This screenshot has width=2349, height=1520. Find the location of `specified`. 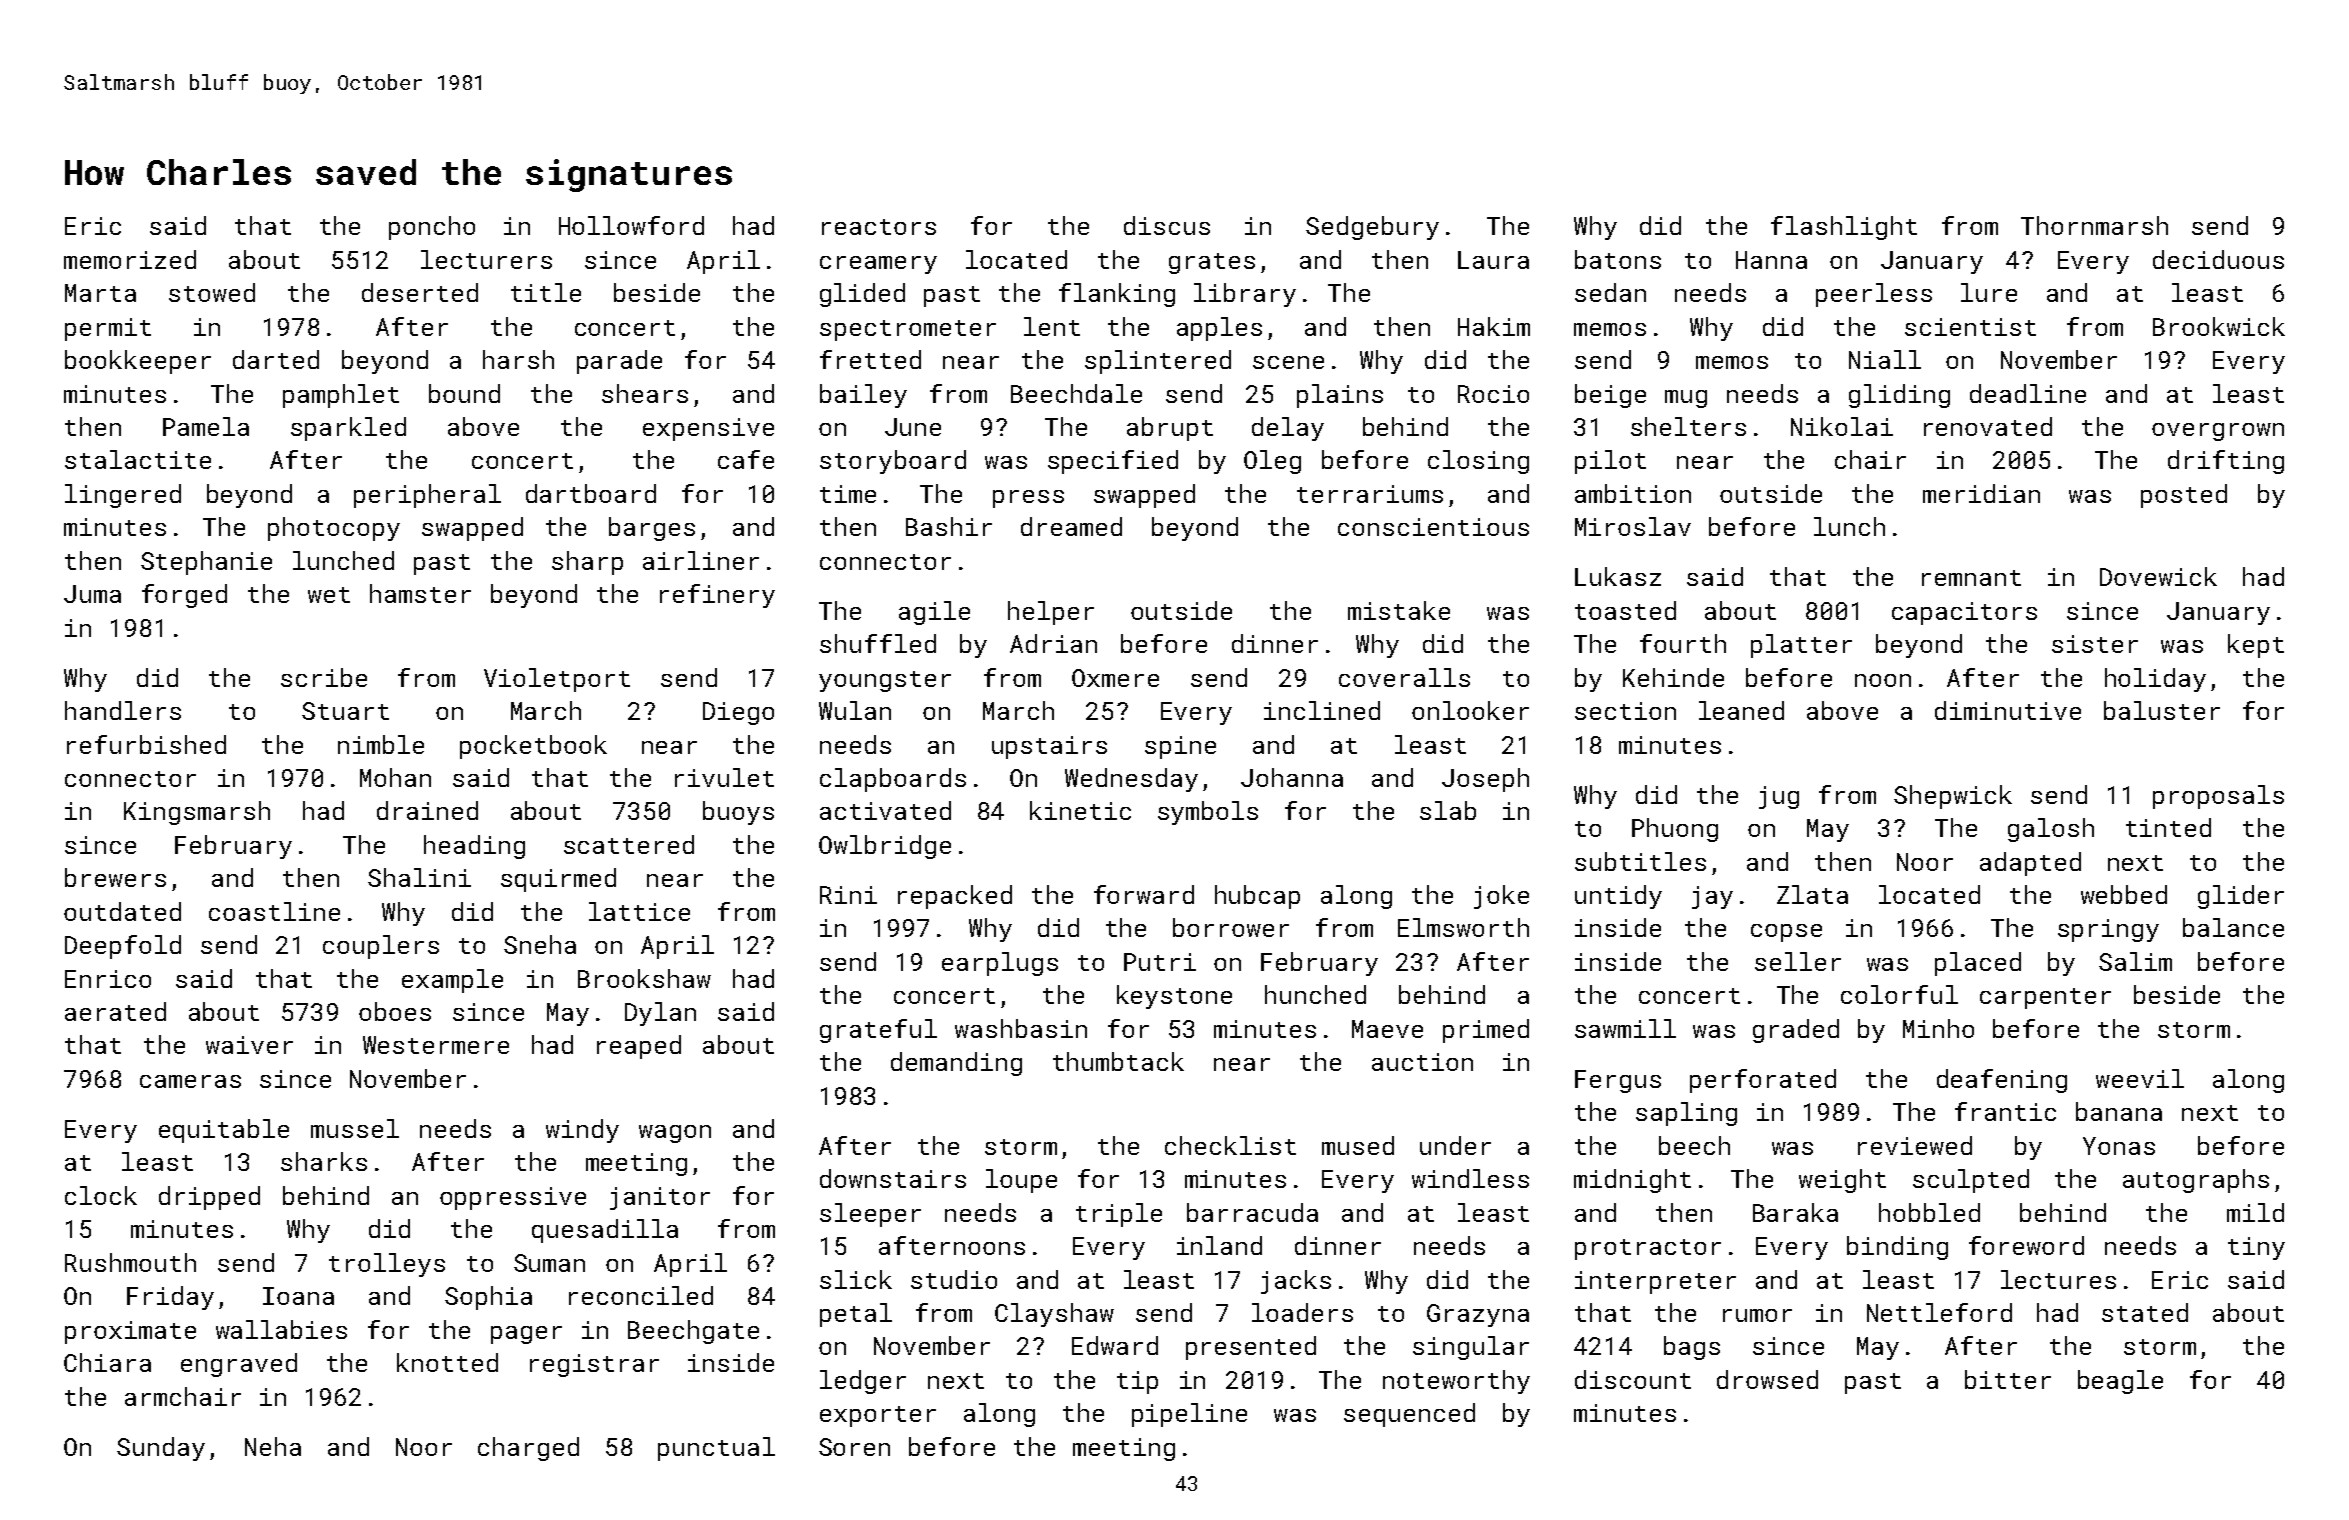

specified is located at coordinates (1113, 462).
